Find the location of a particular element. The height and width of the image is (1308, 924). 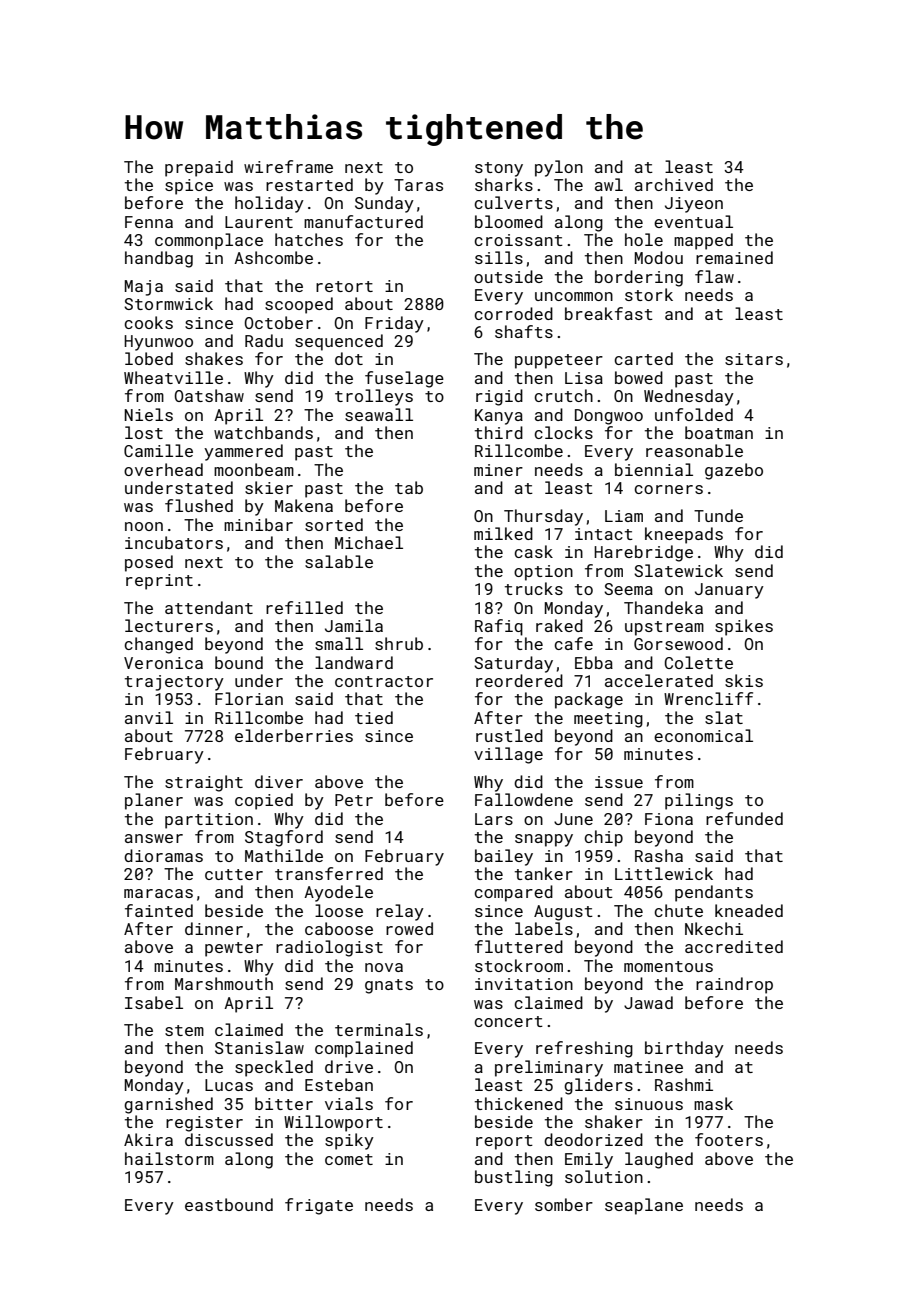

Oatshaw is located at coordinates (209, 395).
